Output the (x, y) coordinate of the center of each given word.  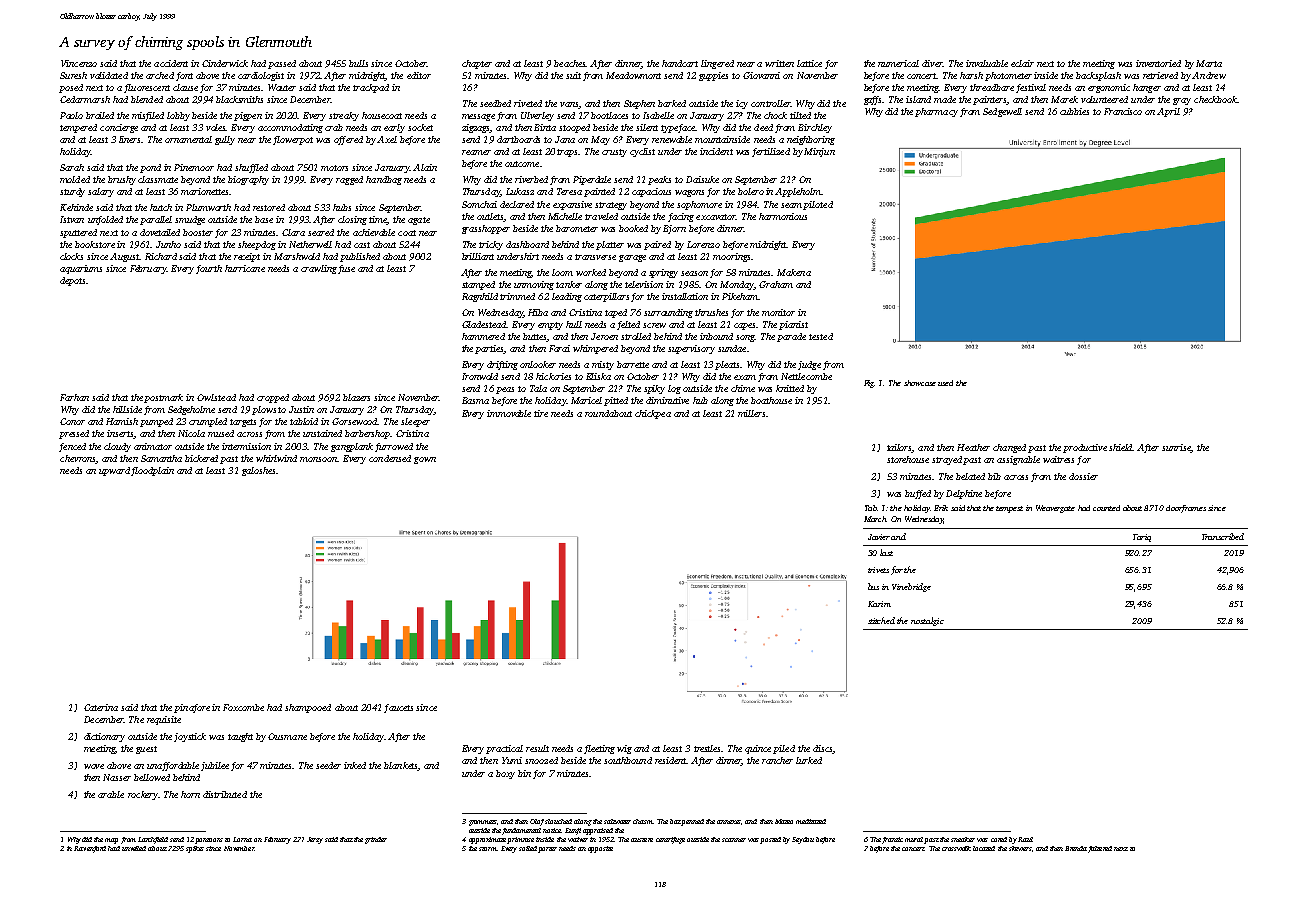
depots (72, 281)
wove (94, 766)
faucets (398, 708)
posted (770, 840)
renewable (672, 139)
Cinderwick (225, 63)
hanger (1147, 88)
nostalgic (927, 621)
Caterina (101, 707)
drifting (502, 365)
